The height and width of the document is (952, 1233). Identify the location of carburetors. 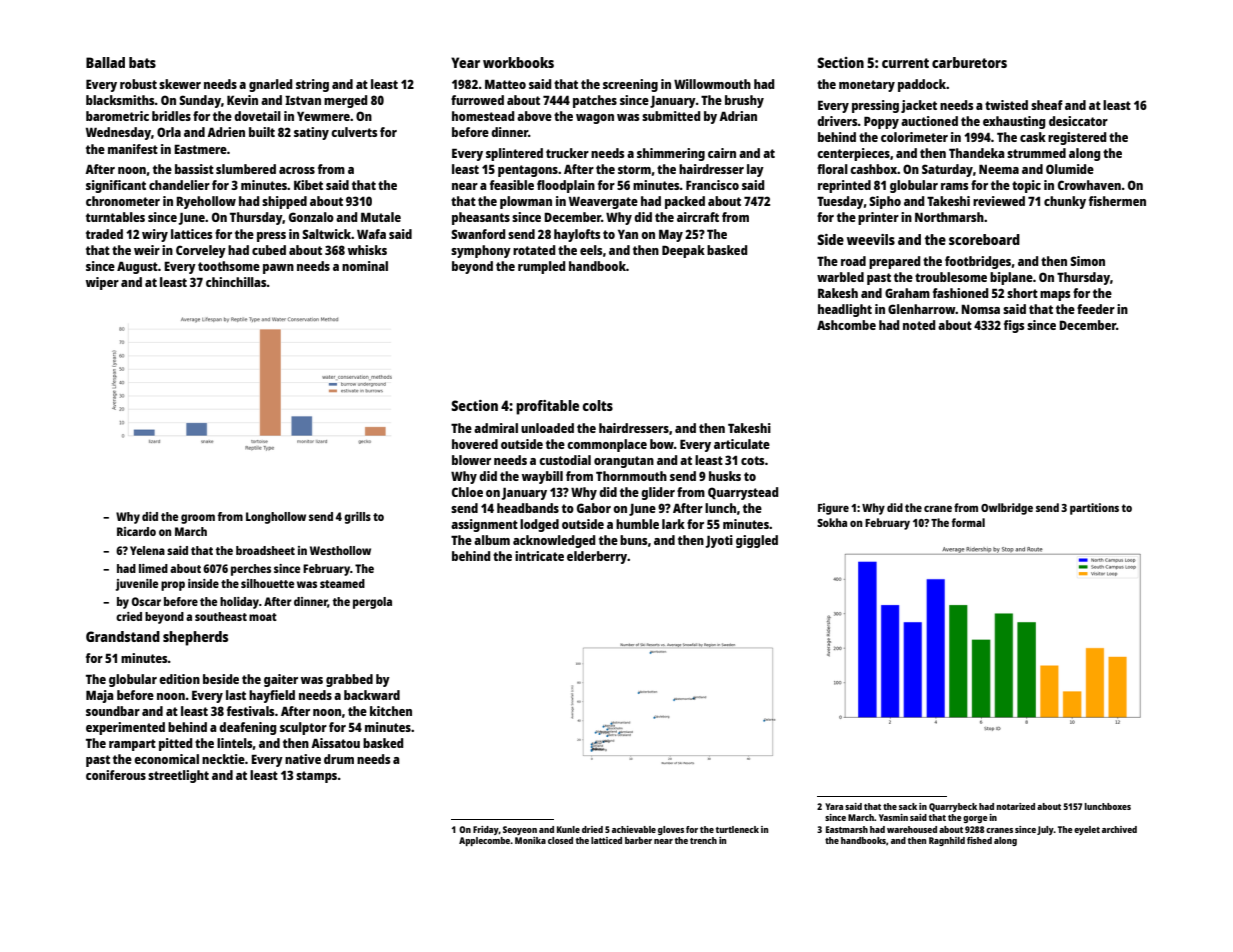
(969, 62).
